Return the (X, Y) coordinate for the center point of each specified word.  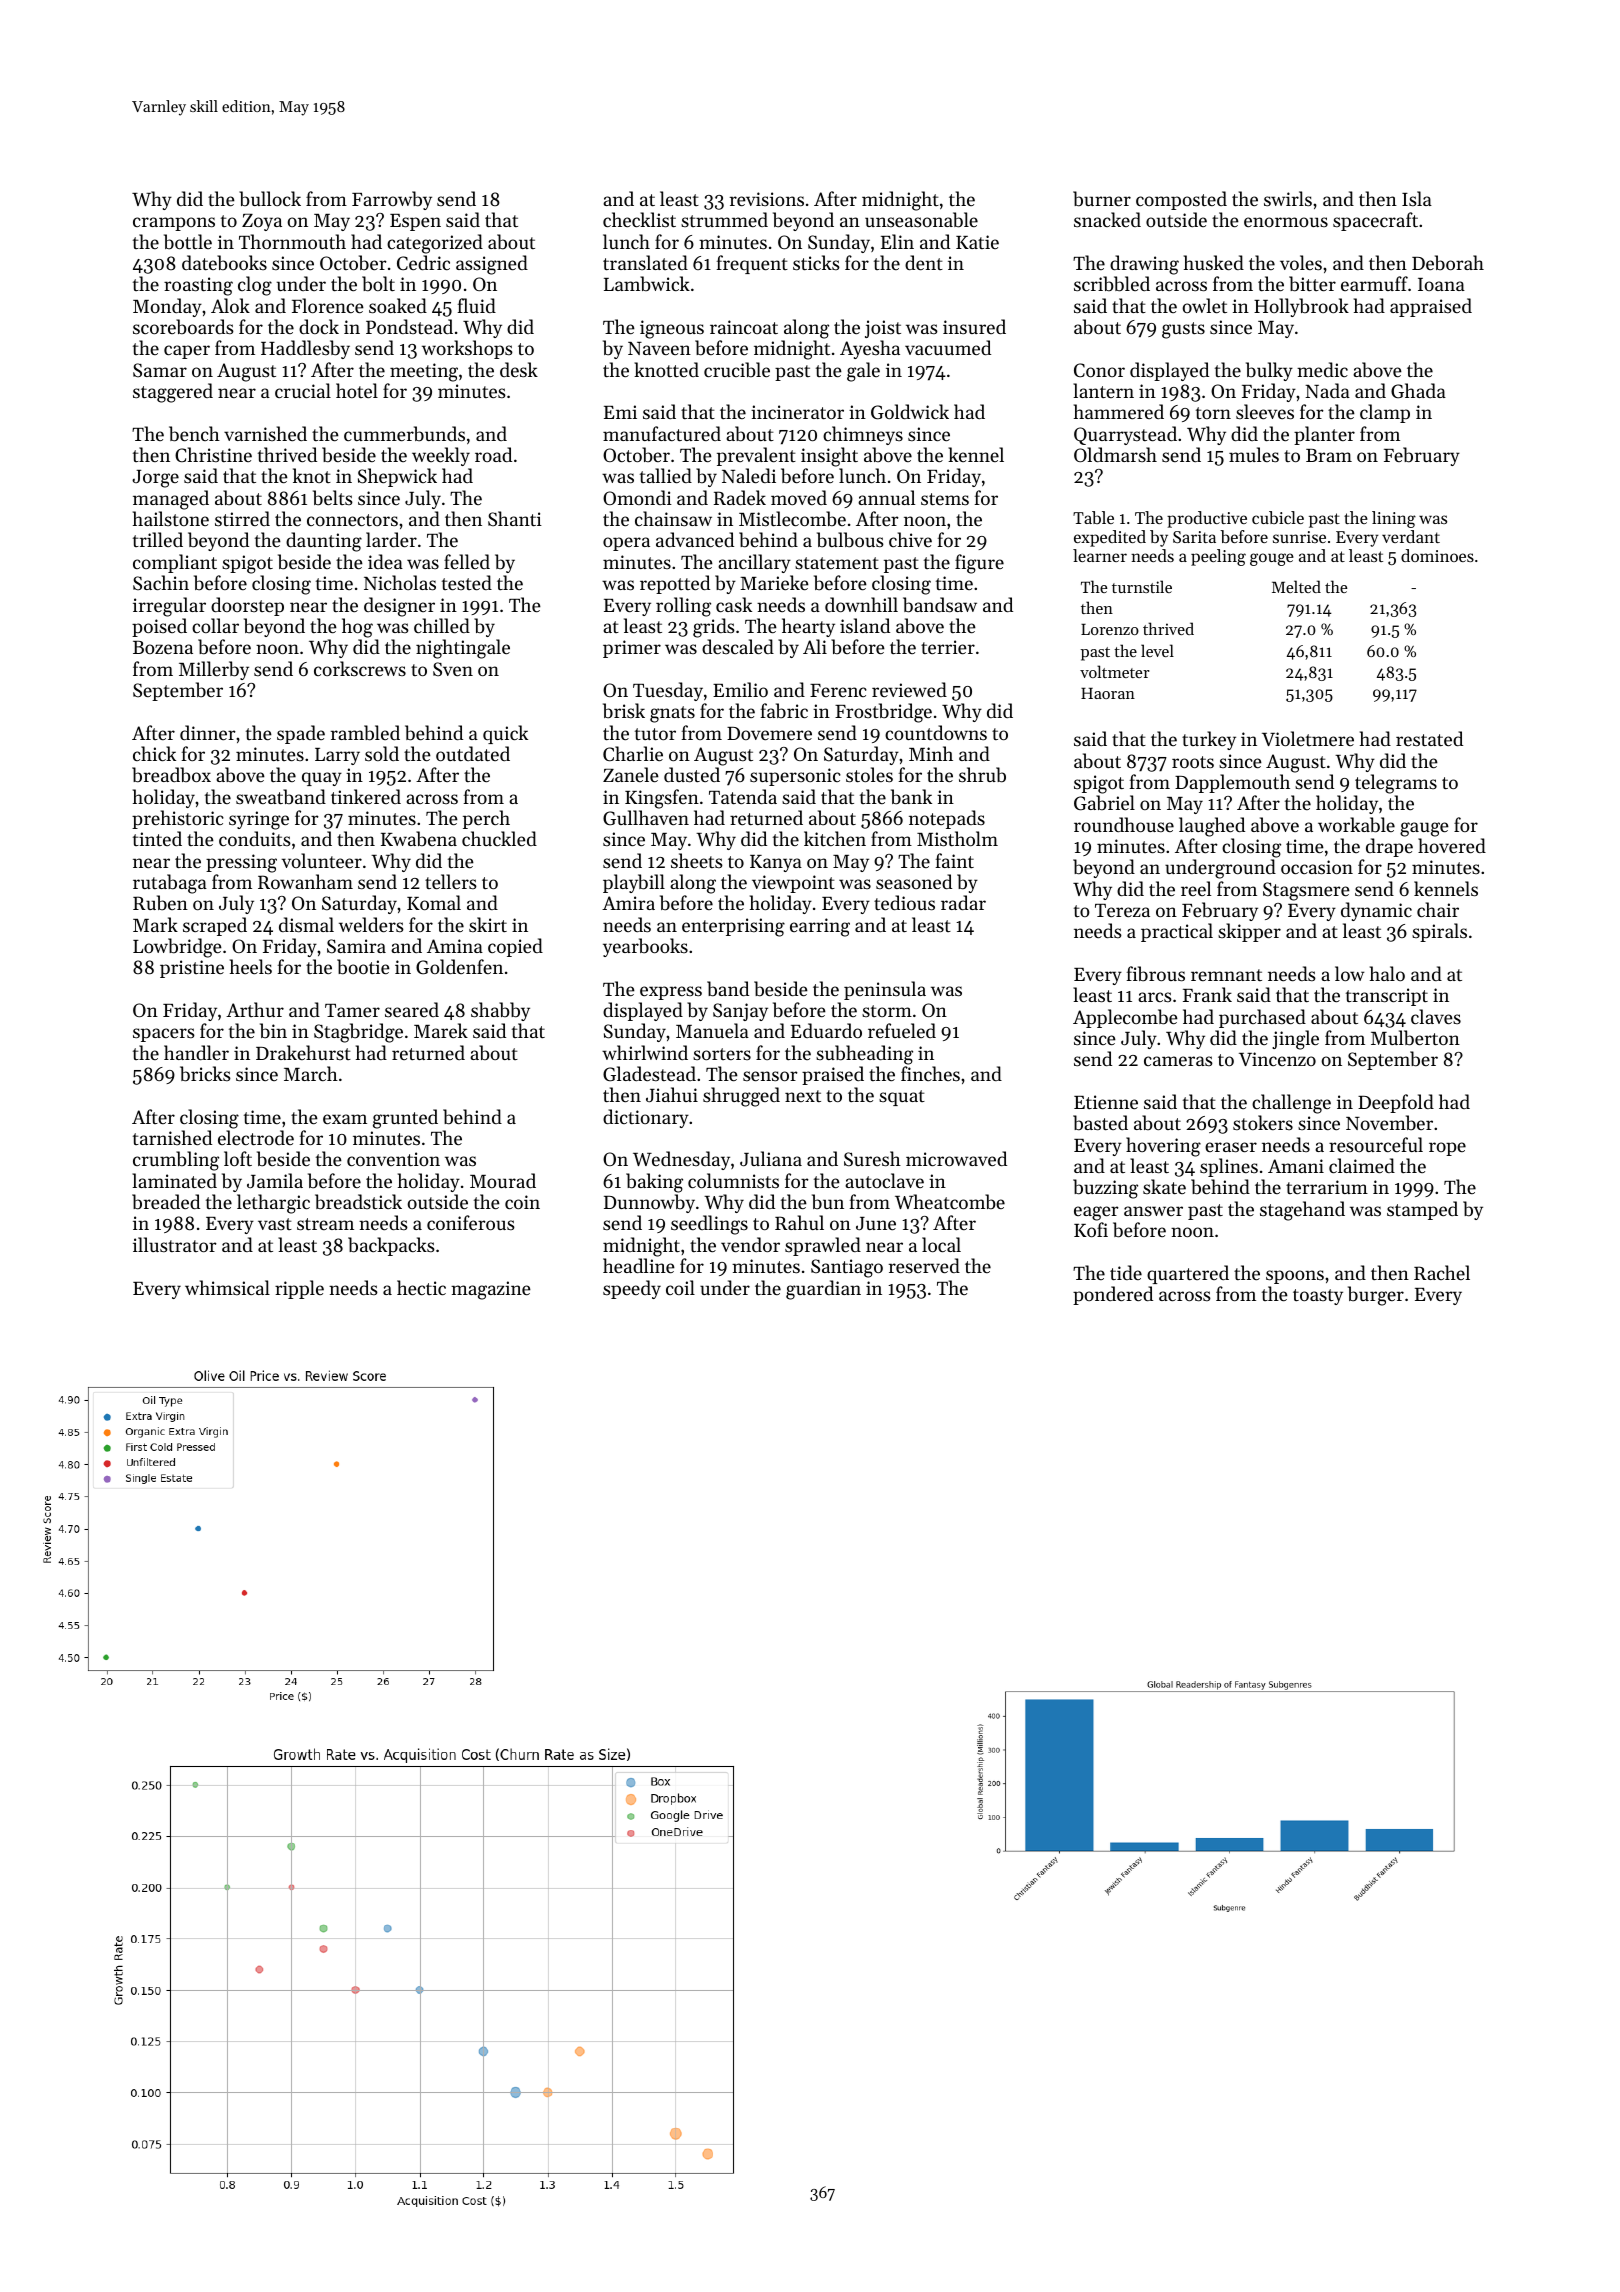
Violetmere (1308, 738)
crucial (303, 390)
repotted (675, 584)
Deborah (1448, 263)
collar (215, 625)
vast (275, 1224)
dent (924, 262)
